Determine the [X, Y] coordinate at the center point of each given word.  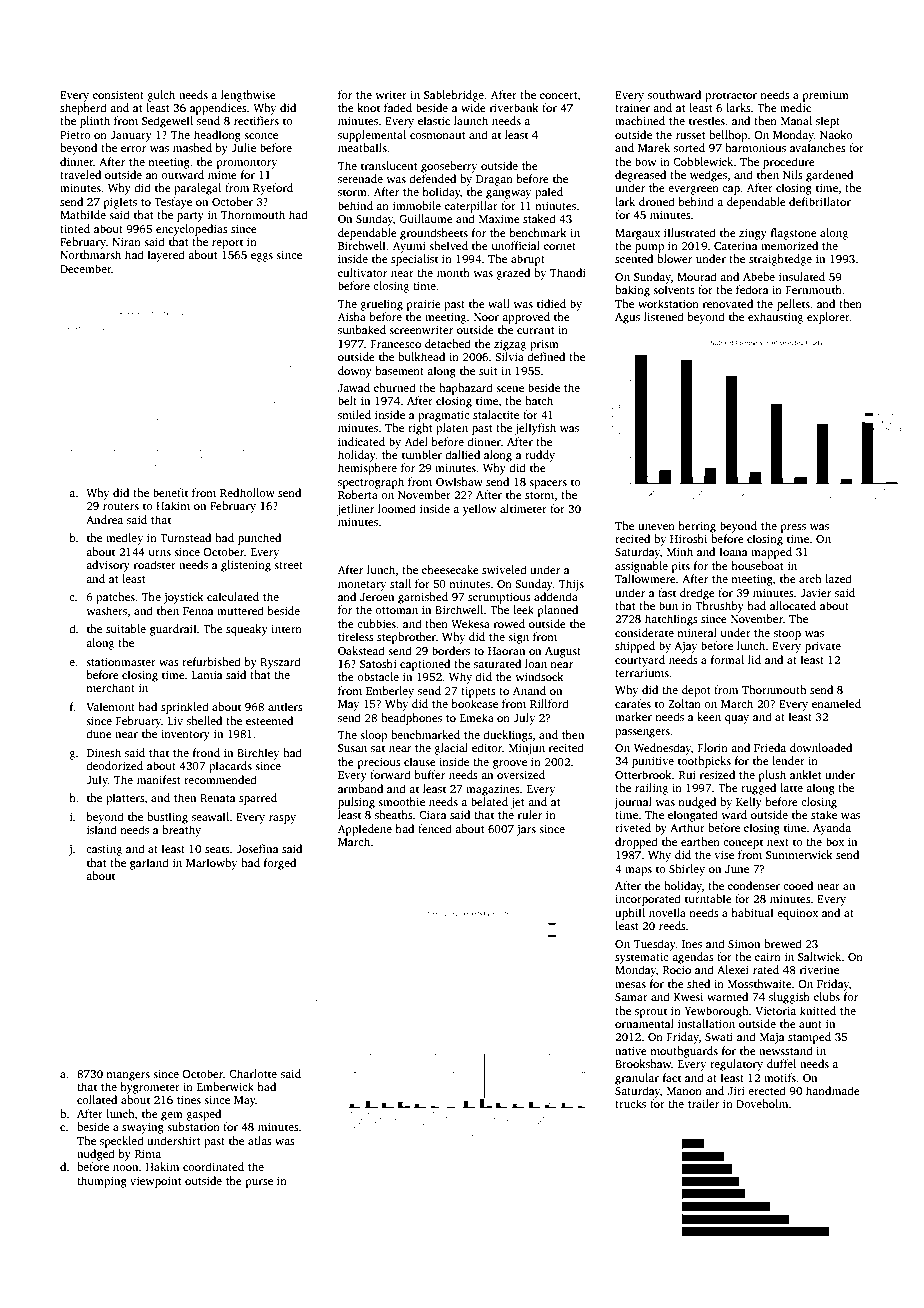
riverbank [514, 107]
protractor [731, 97]
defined [546, 356]
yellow [479, 510]
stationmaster [121, 661]
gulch [161, 96]
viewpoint [156, 1182]
